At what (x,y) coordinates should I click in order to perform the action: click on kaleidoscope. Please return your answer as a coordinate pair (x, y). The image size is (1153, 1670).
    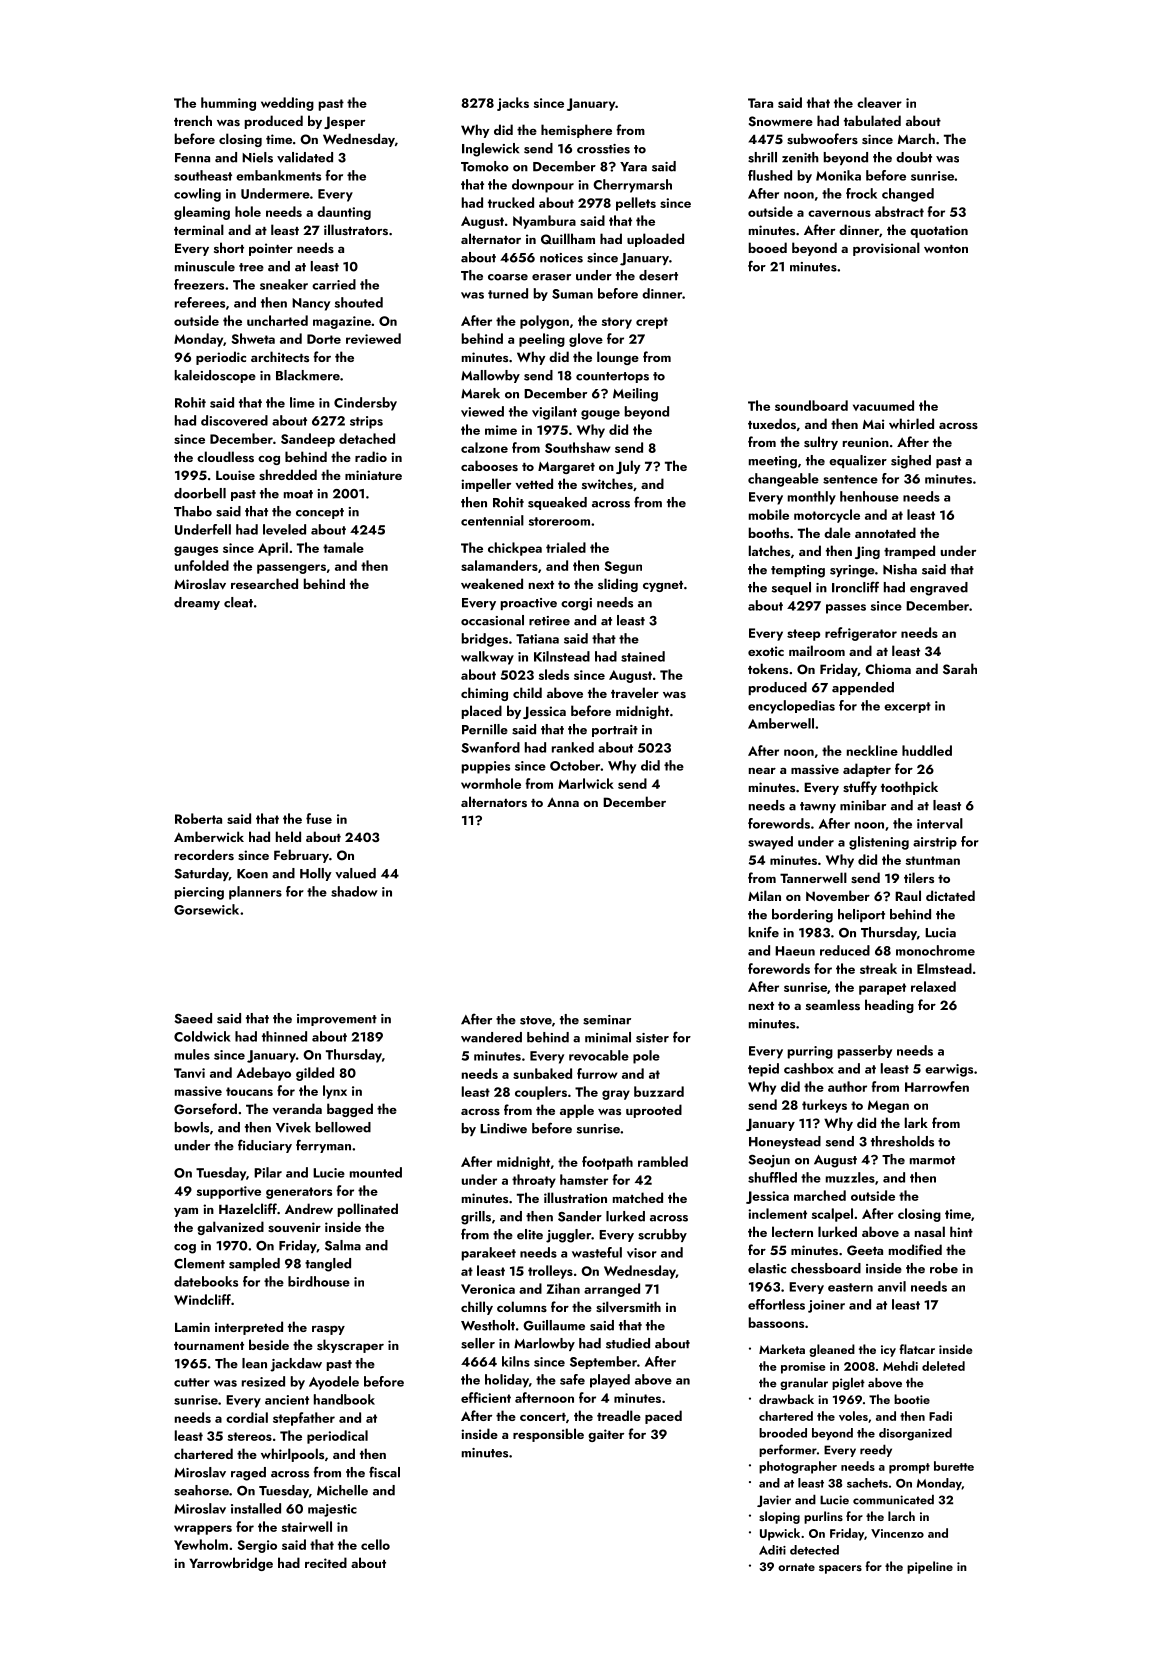
    Looking at the image, I should click on (215, 376).
